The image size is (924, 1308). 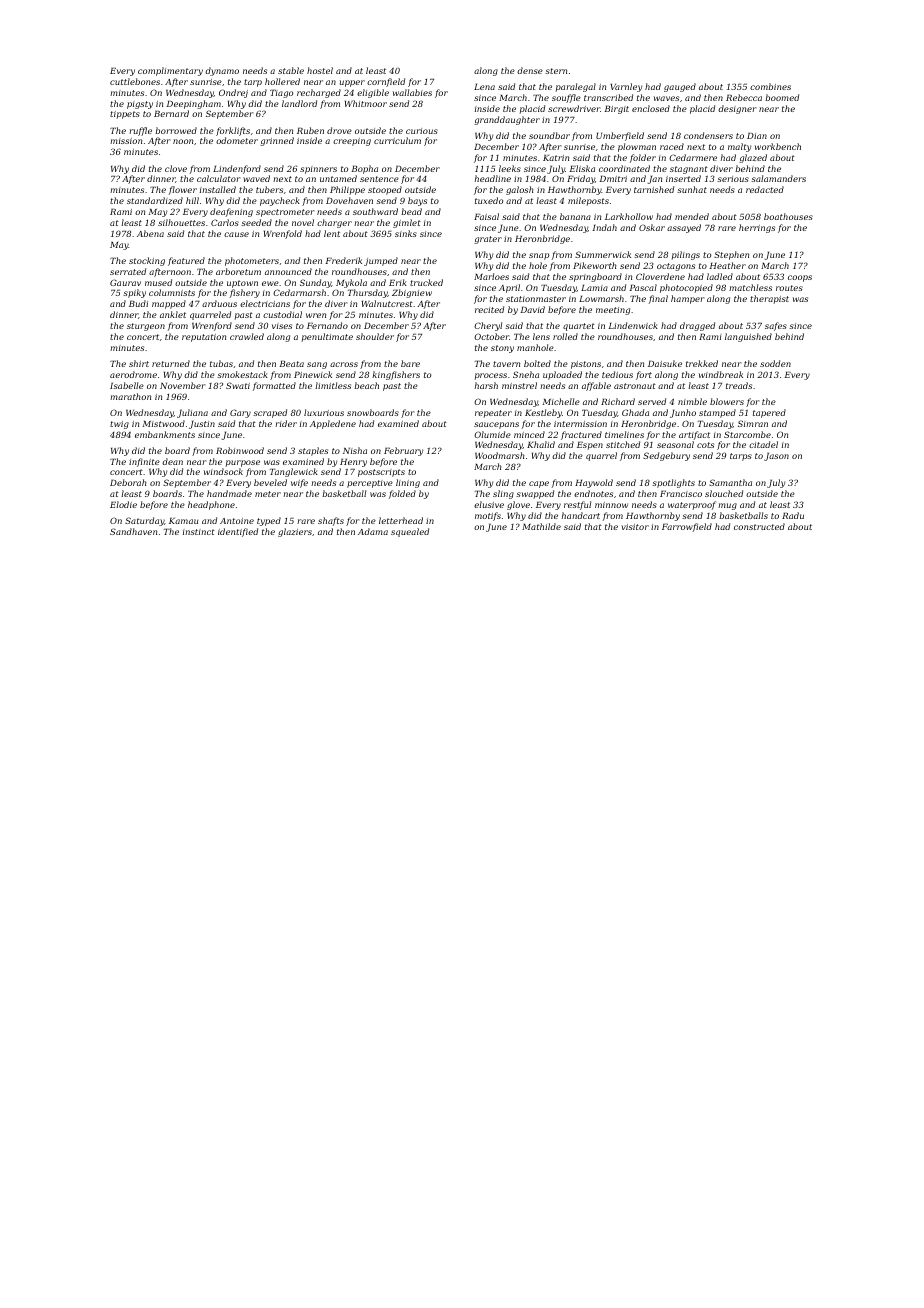 I want to click on squealed, so click(x=410, y=532).
